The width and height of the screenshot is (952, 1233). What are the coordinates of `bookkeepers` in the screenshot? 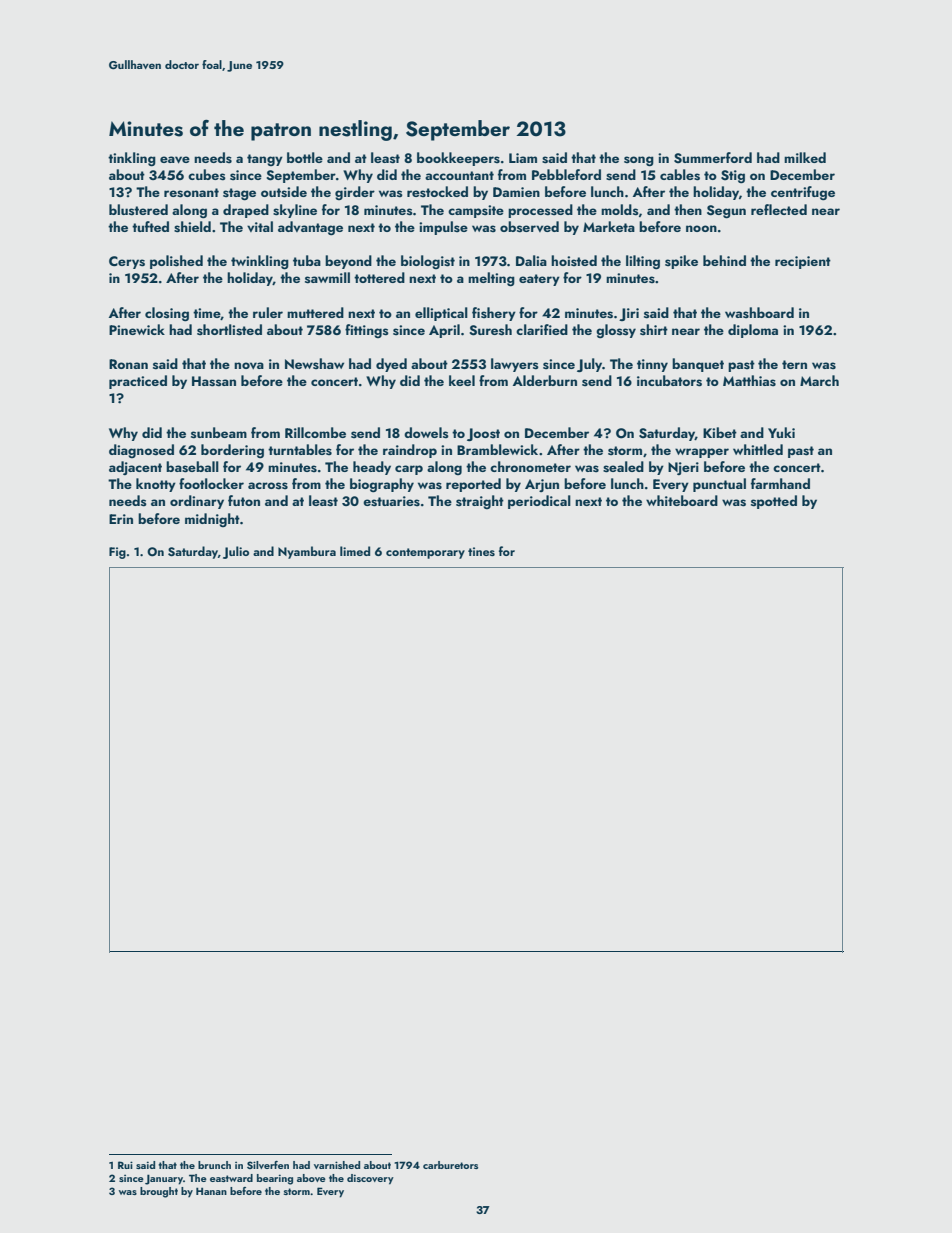 It's located at (458, 159).
